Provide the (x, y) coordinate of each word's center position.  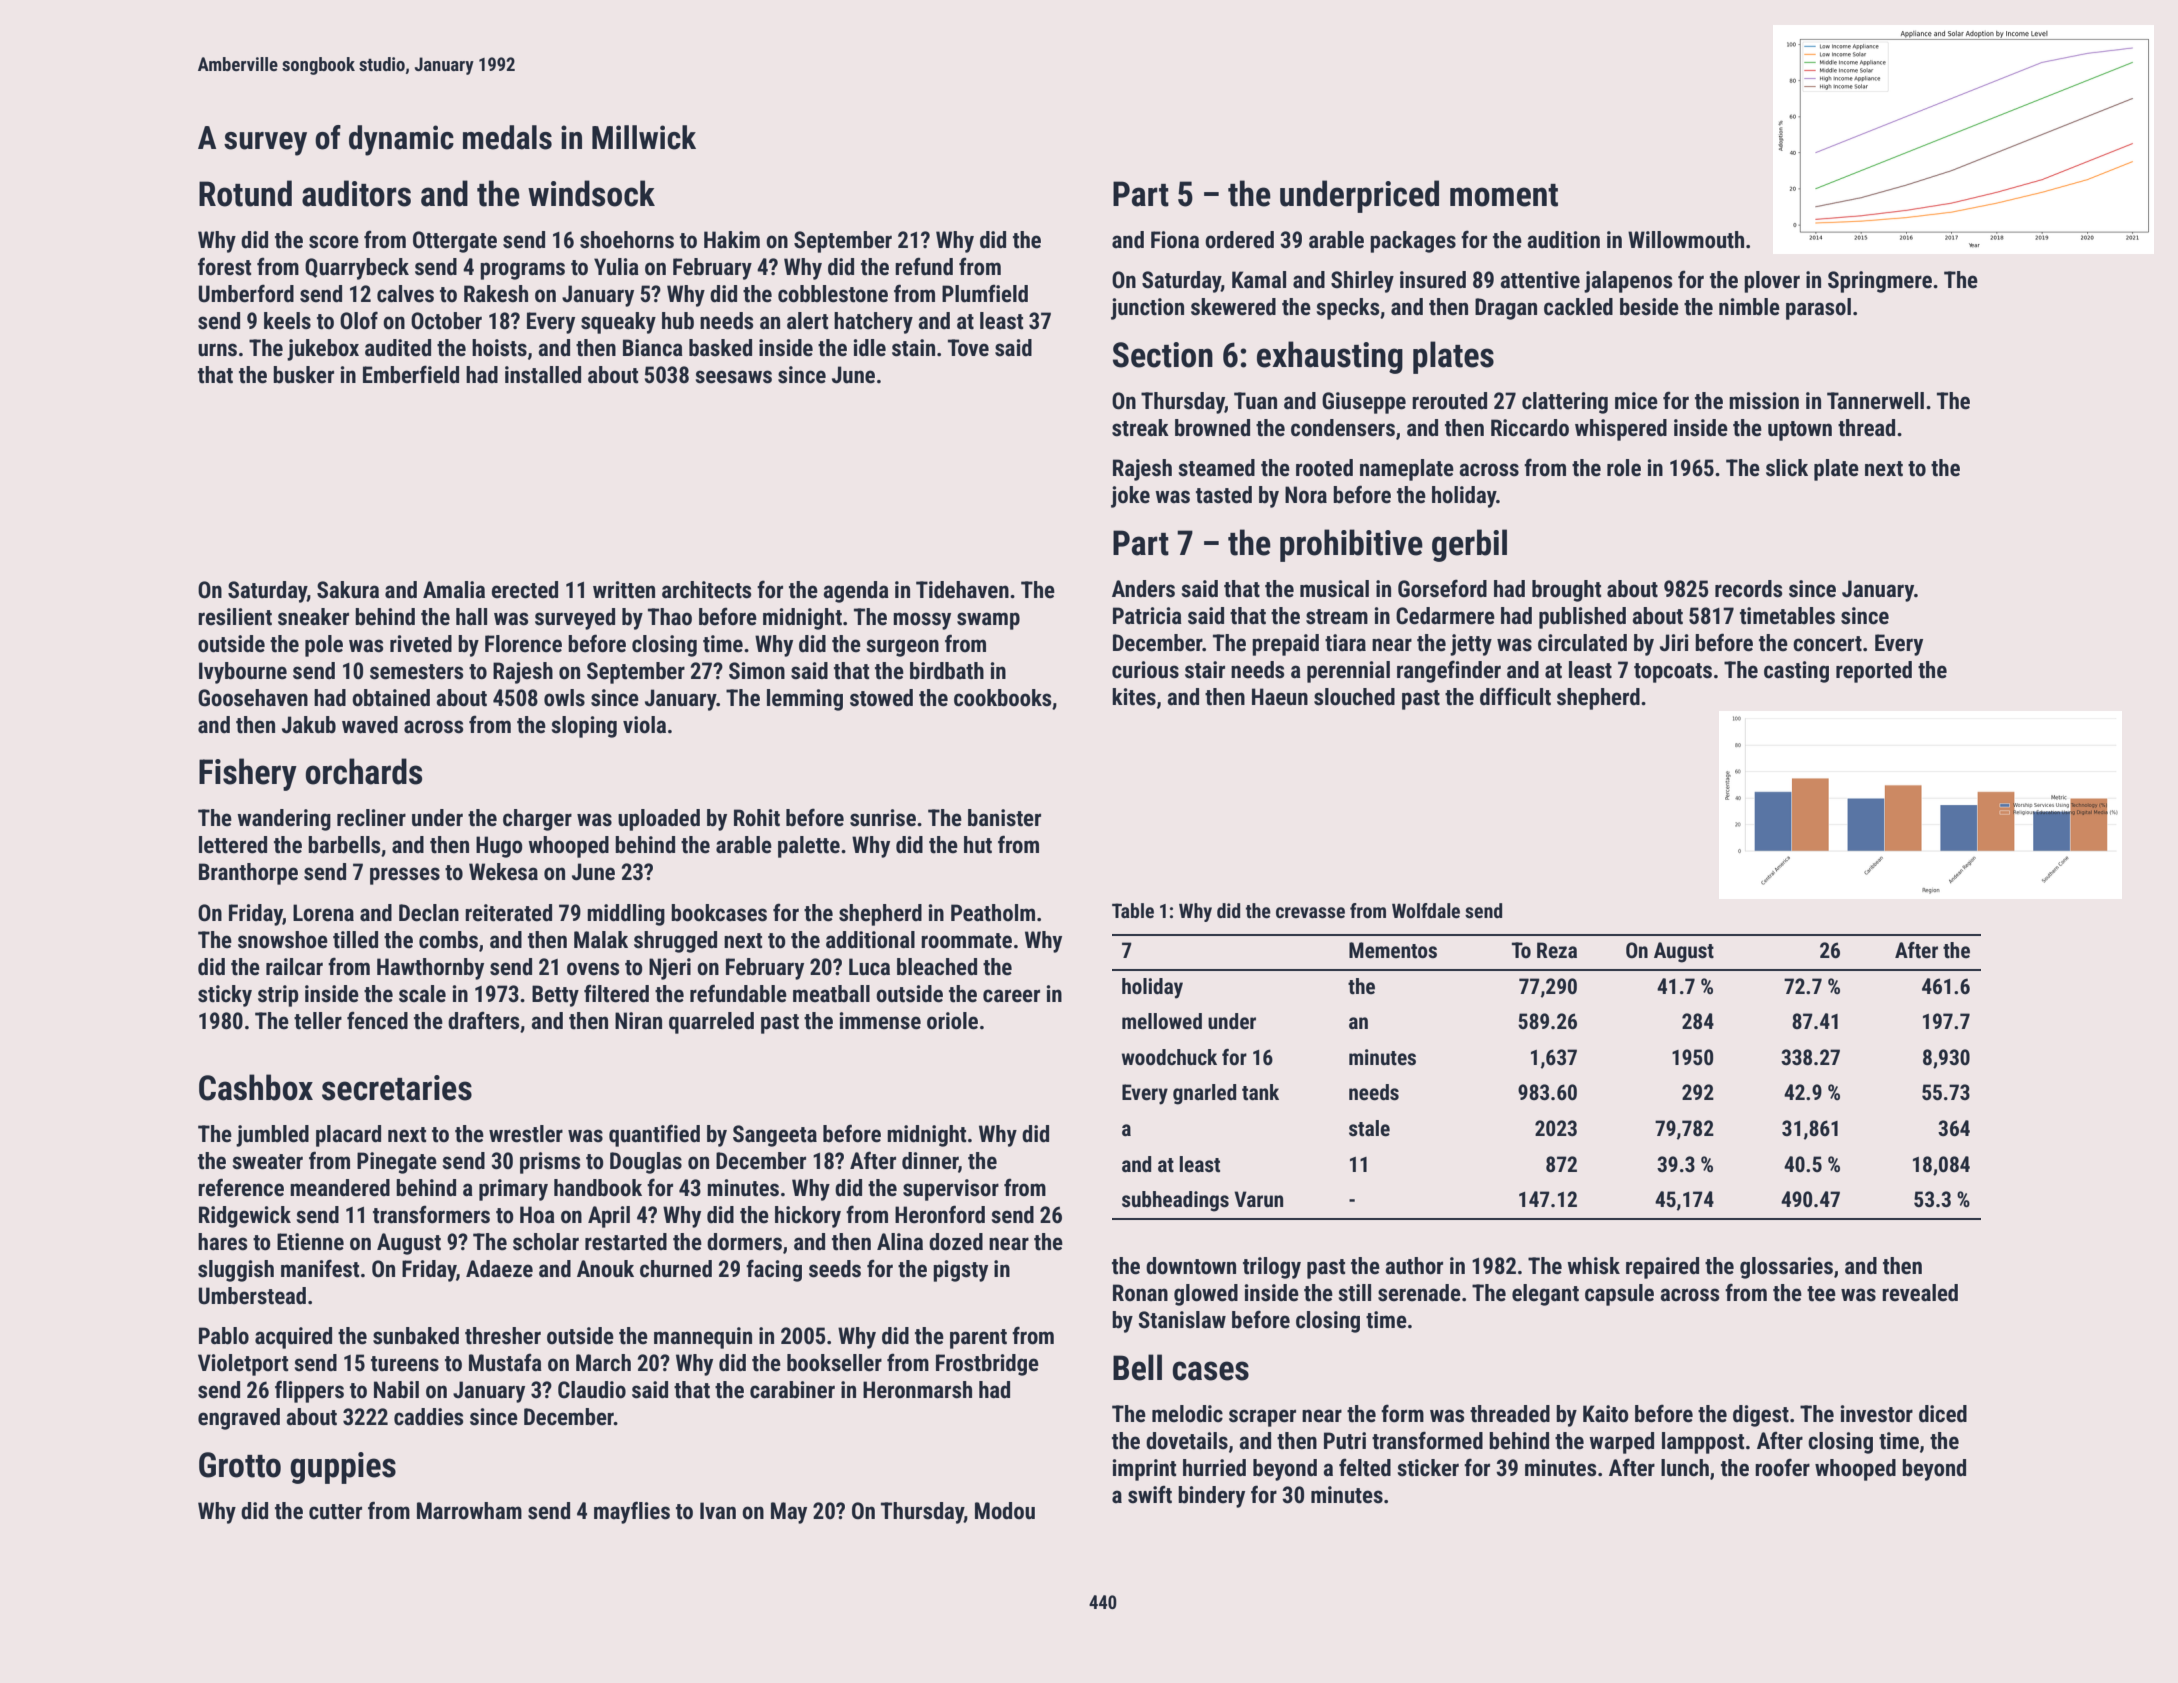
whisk (1593, 1266)
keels (287, 321)
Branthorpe (248, 874)
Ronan (1140, 1292)
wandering (284, 820)
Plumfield (985, 293)
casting (1796, 672)
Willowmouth (1686, 240)
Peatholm (993, 913)
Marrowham (469, 1511)
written (624, 590)
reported (1874, 672)
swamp (988, 621)
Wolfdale (1426, 910)
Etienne (310, 1242)
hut (978, 845)
